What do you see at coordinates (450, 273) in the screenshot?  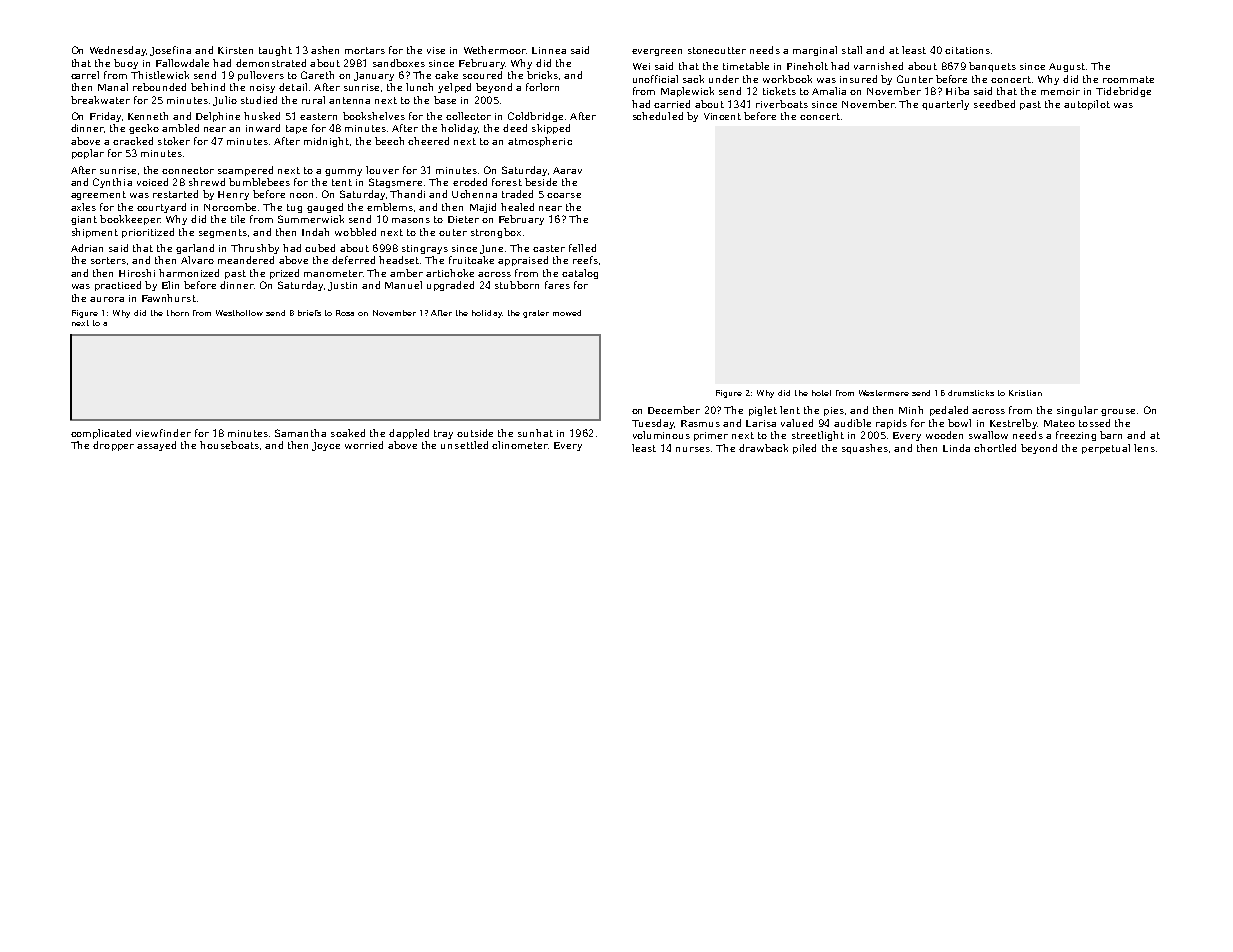 I see `artichoke` at bounding box center [450, 273].
